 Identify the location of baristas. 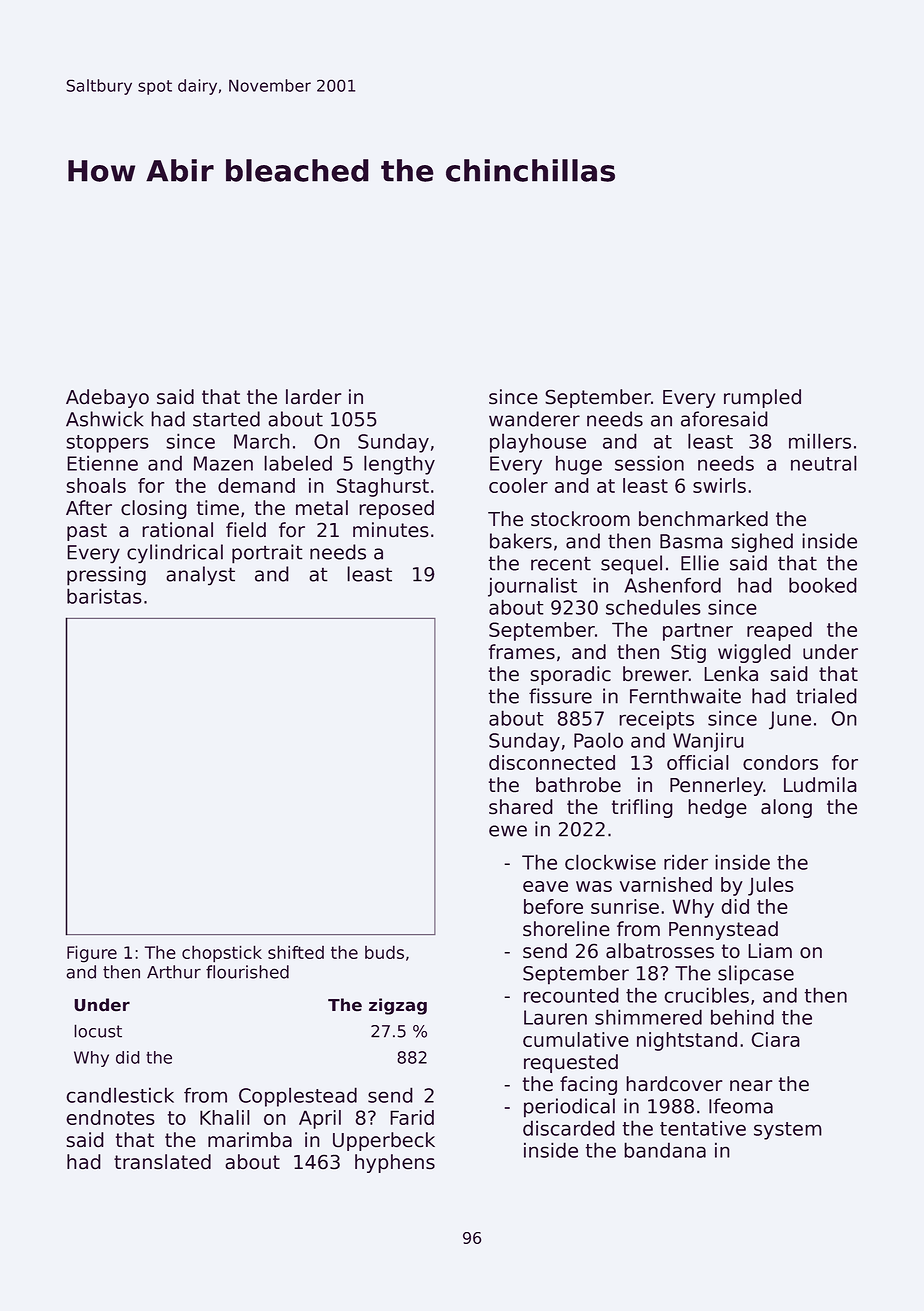
(104, 596).
